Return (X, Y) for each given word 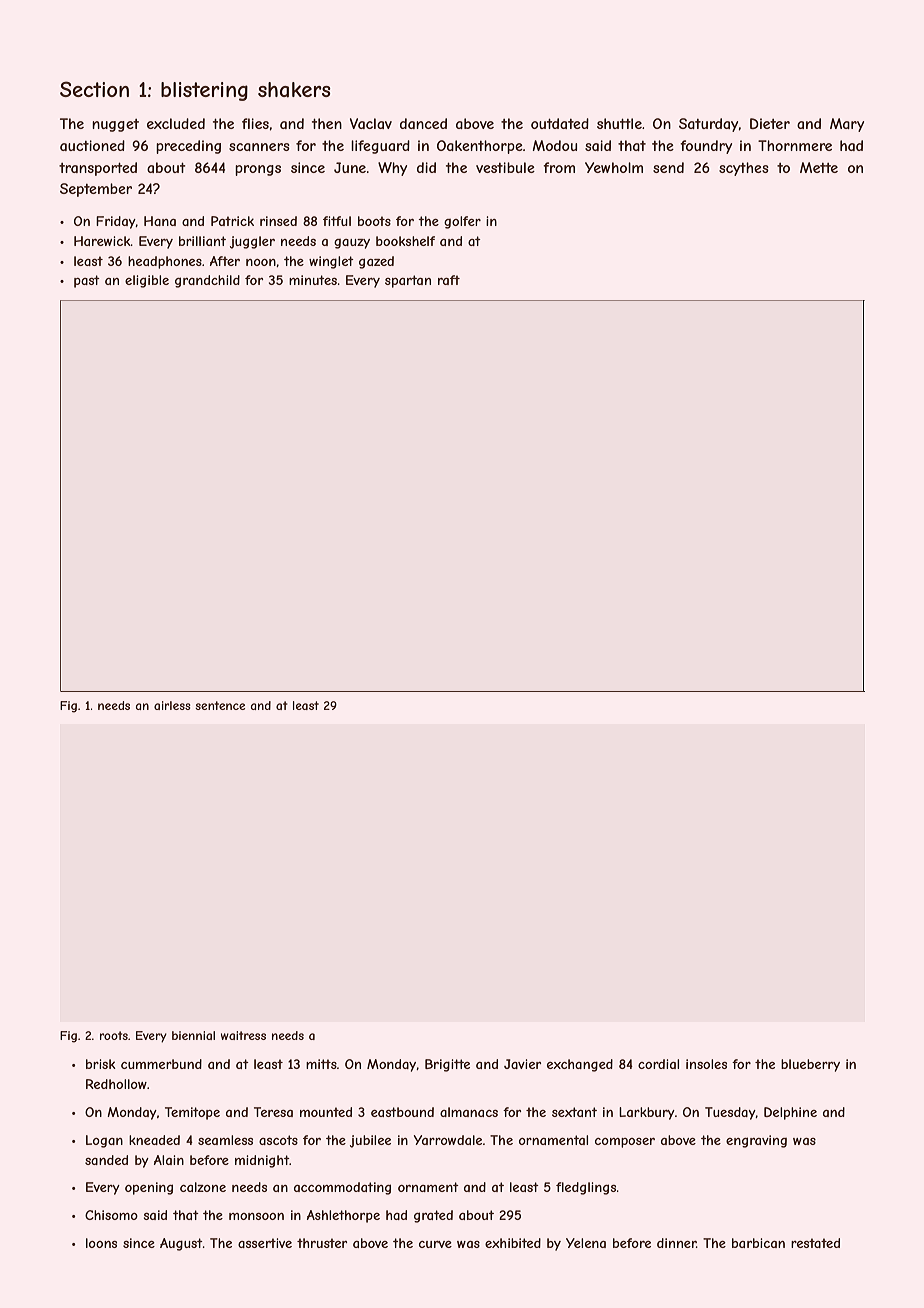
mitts (321, 1064)
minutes (313, 280)
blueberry (810, 1065)
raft (449, 280)
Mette (819, 167)
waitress (243, 1035)
